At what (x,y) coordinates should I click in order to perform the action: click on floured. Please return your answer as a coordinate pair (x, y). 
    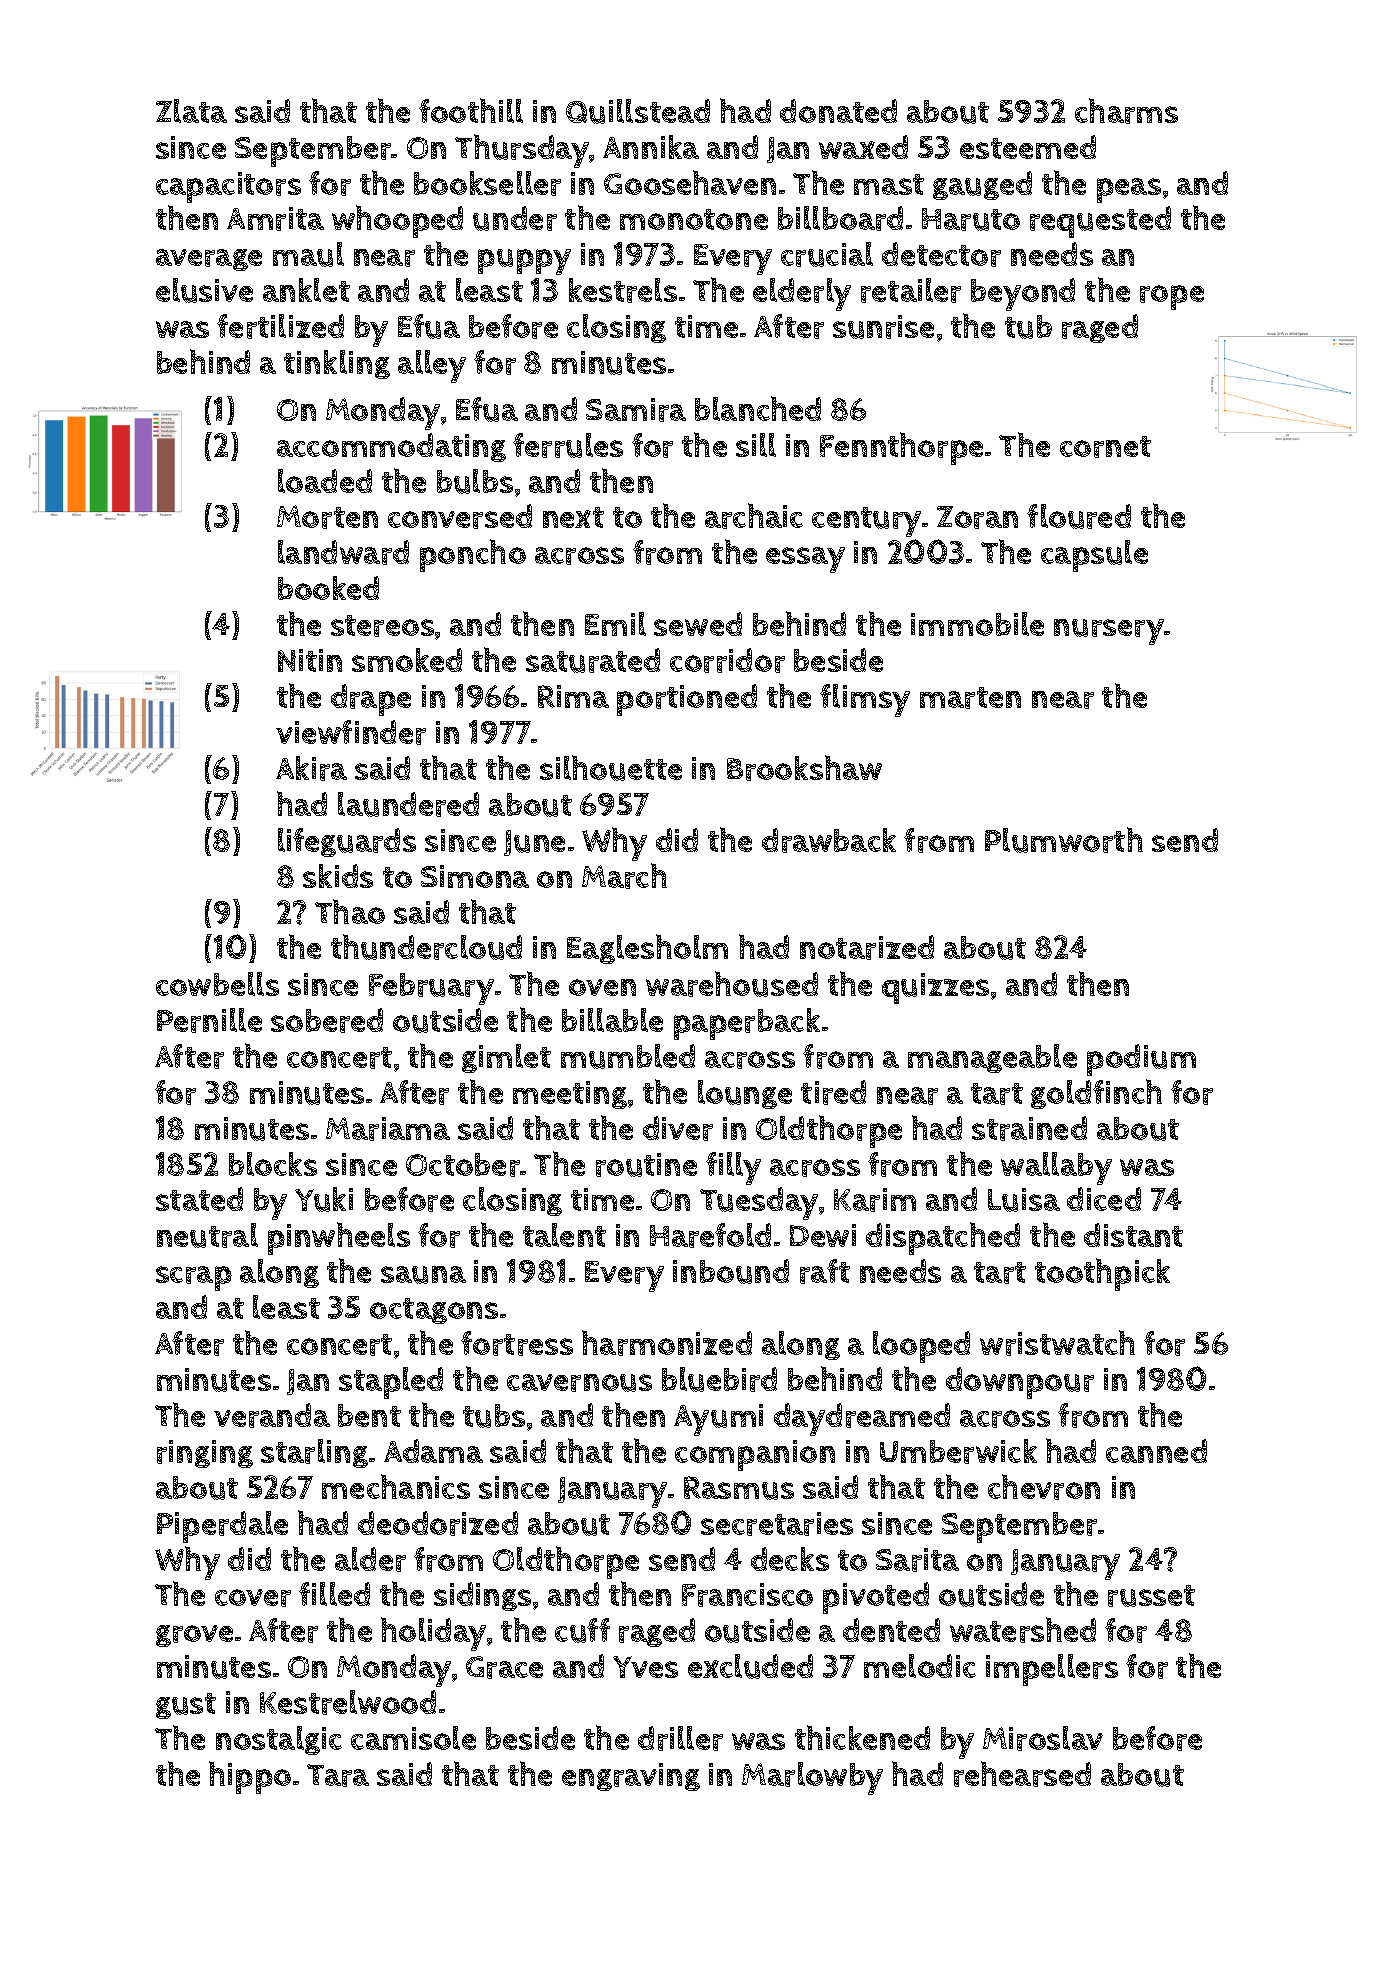
    Looking at the image, I should click on (1079, 516).
